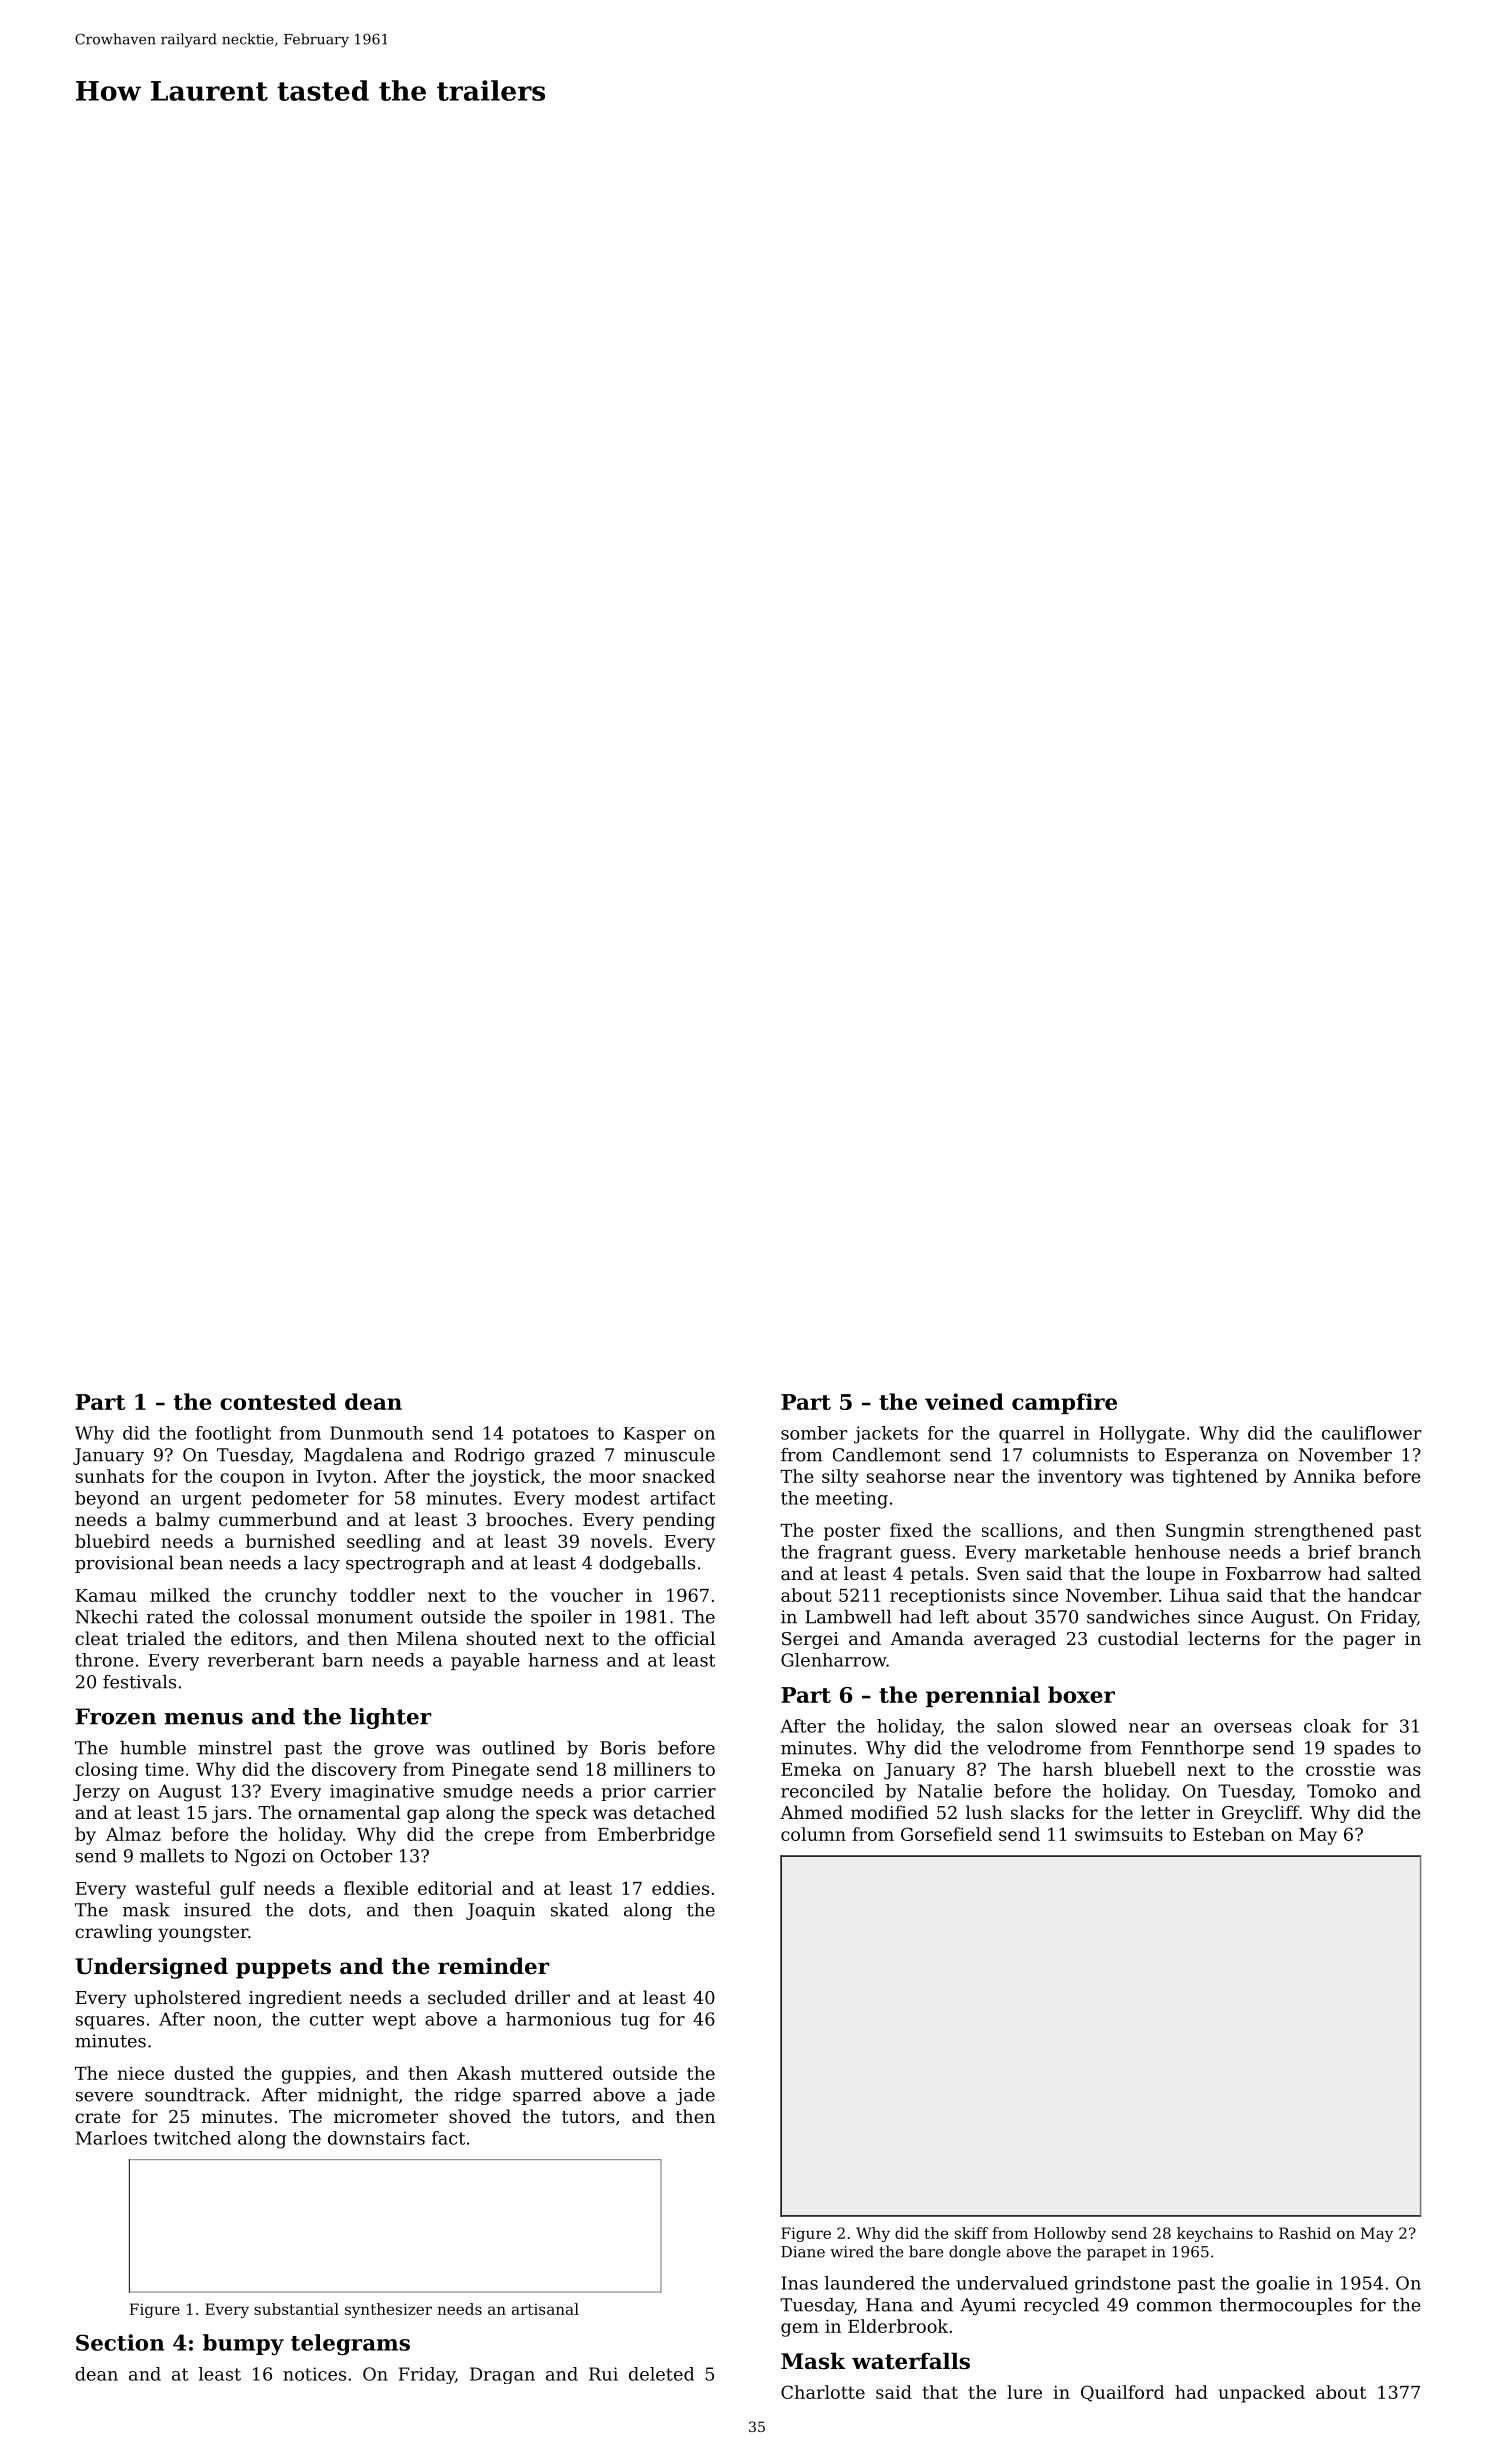  What do you see at coordinates (946, 1834) in the page?
I see `Gorsefield` at bounding box center [946, 1834].
